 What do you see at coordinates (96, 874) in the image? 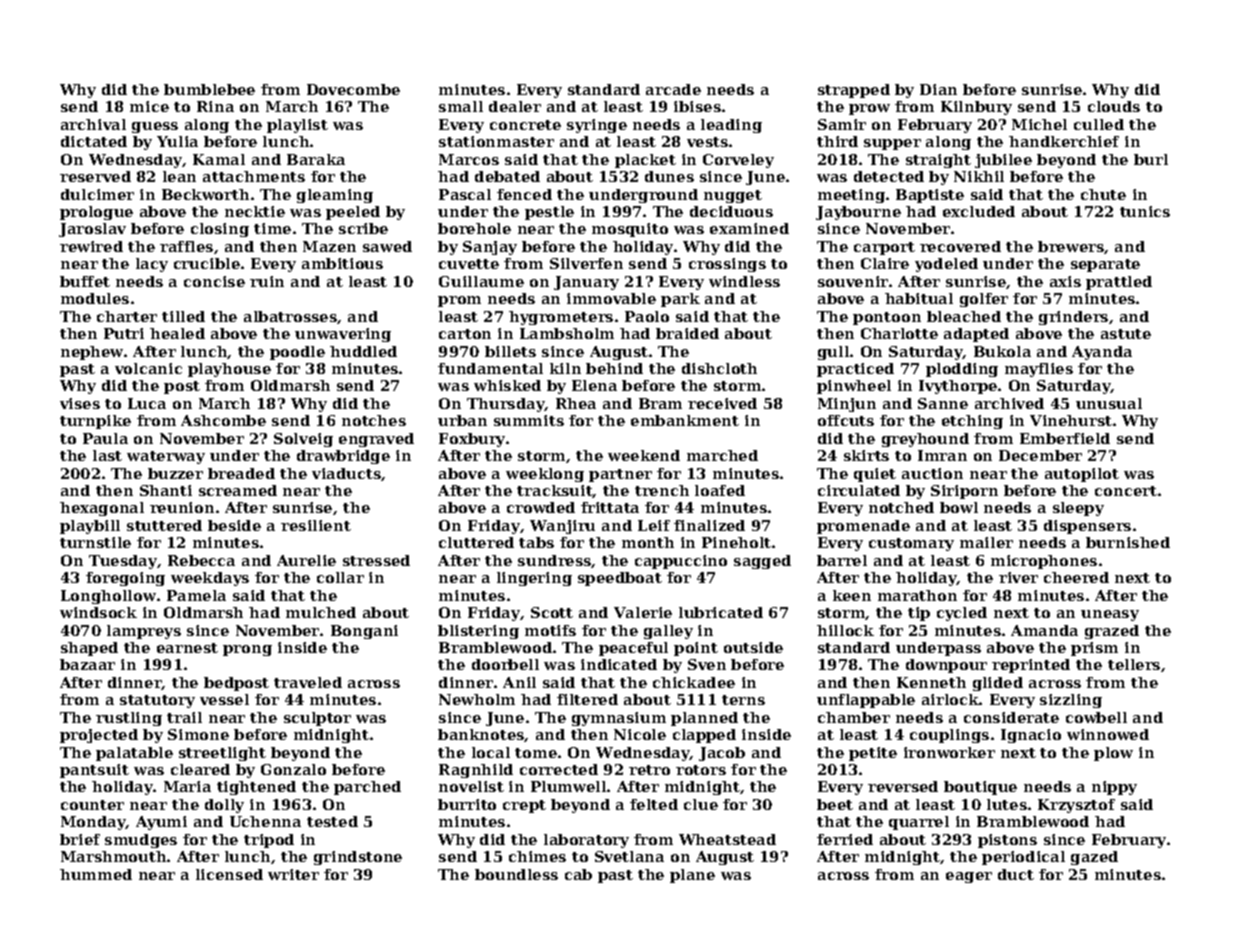
I see `hummed` at bounding box center [96, 874].
